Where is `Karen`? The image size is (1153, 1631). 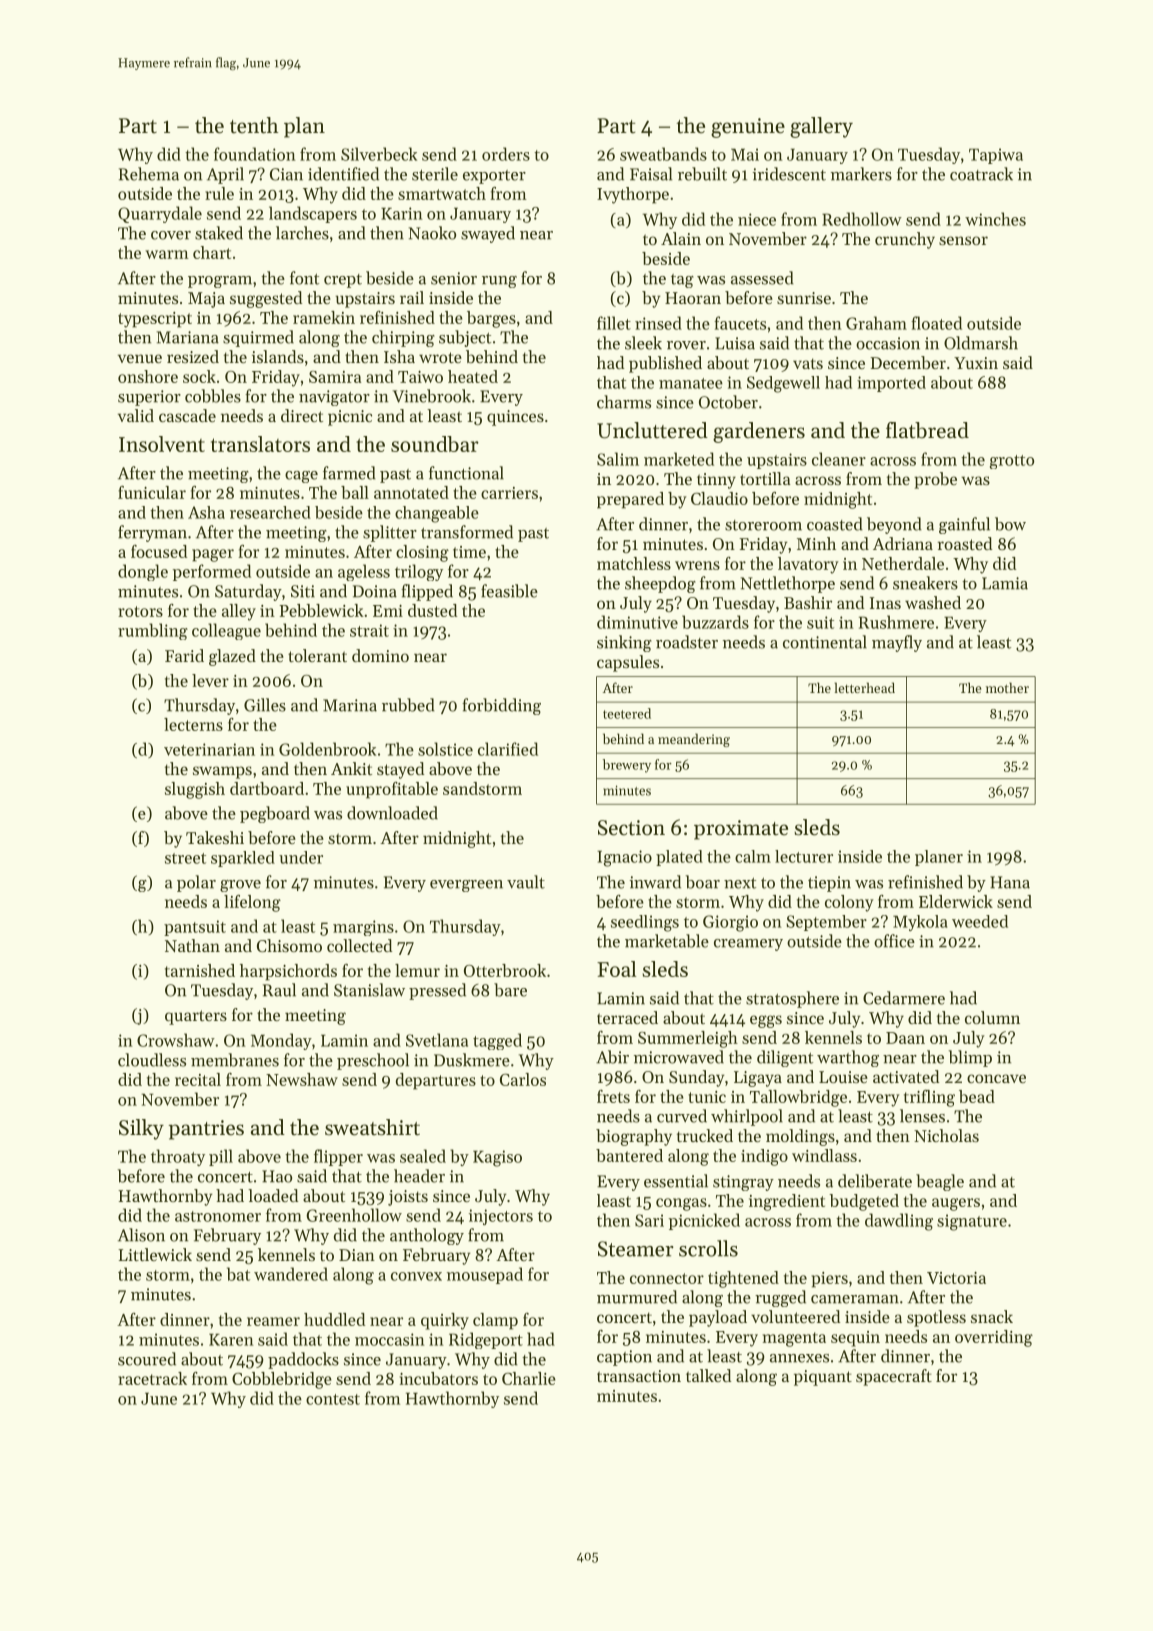
Karen is located at coordinates (231, 1339).
